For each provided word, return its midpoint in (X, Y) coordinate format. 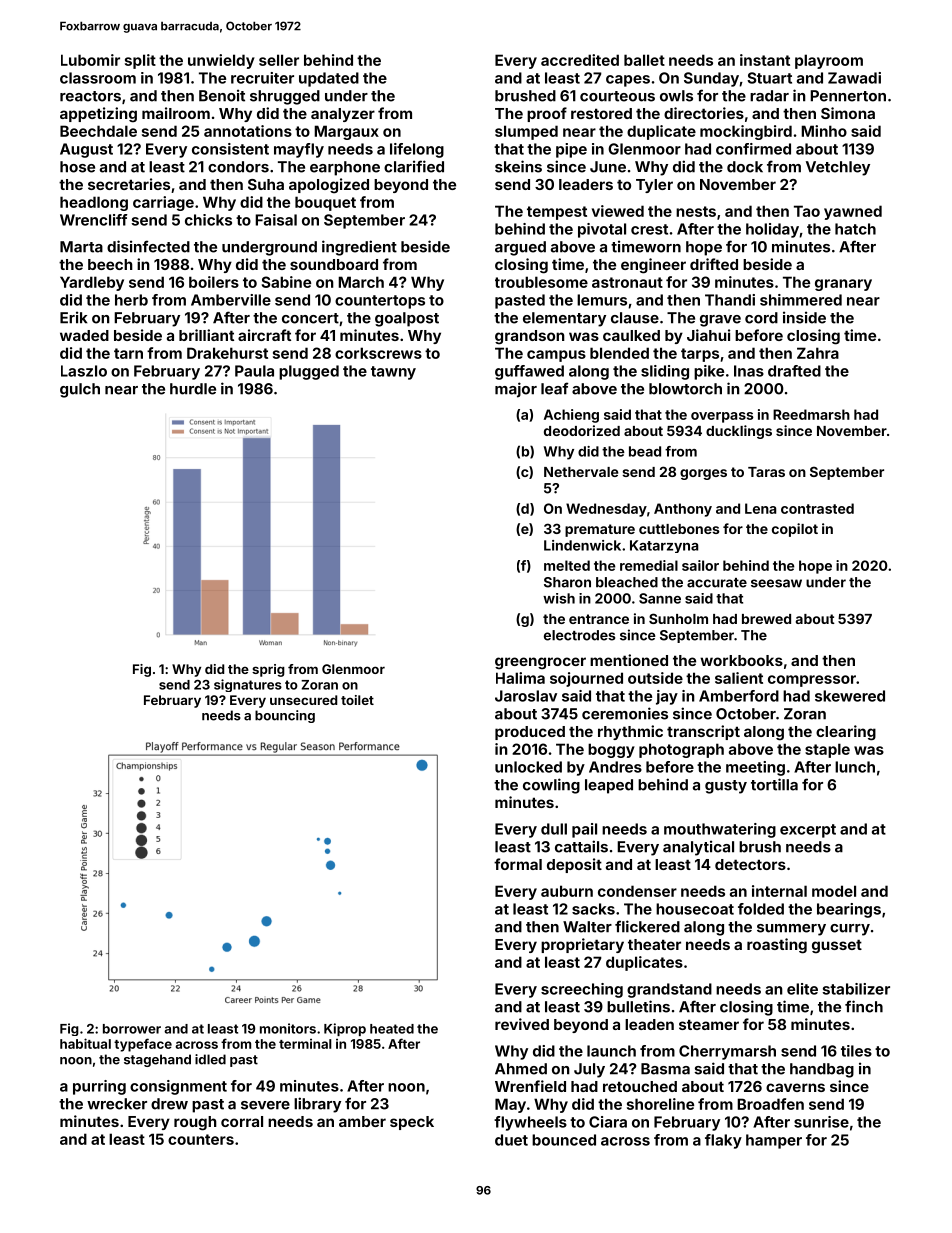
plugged (309, 372)
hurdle (193, 389)
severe (265, 1105)
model (834, 891)
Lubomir (90, 60)
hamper (774, 1141)
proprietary (582, 945)
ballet (644, 60)
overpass (722, 417)
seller (279, 60)
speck (412, 1123)
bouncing (285, 716)
